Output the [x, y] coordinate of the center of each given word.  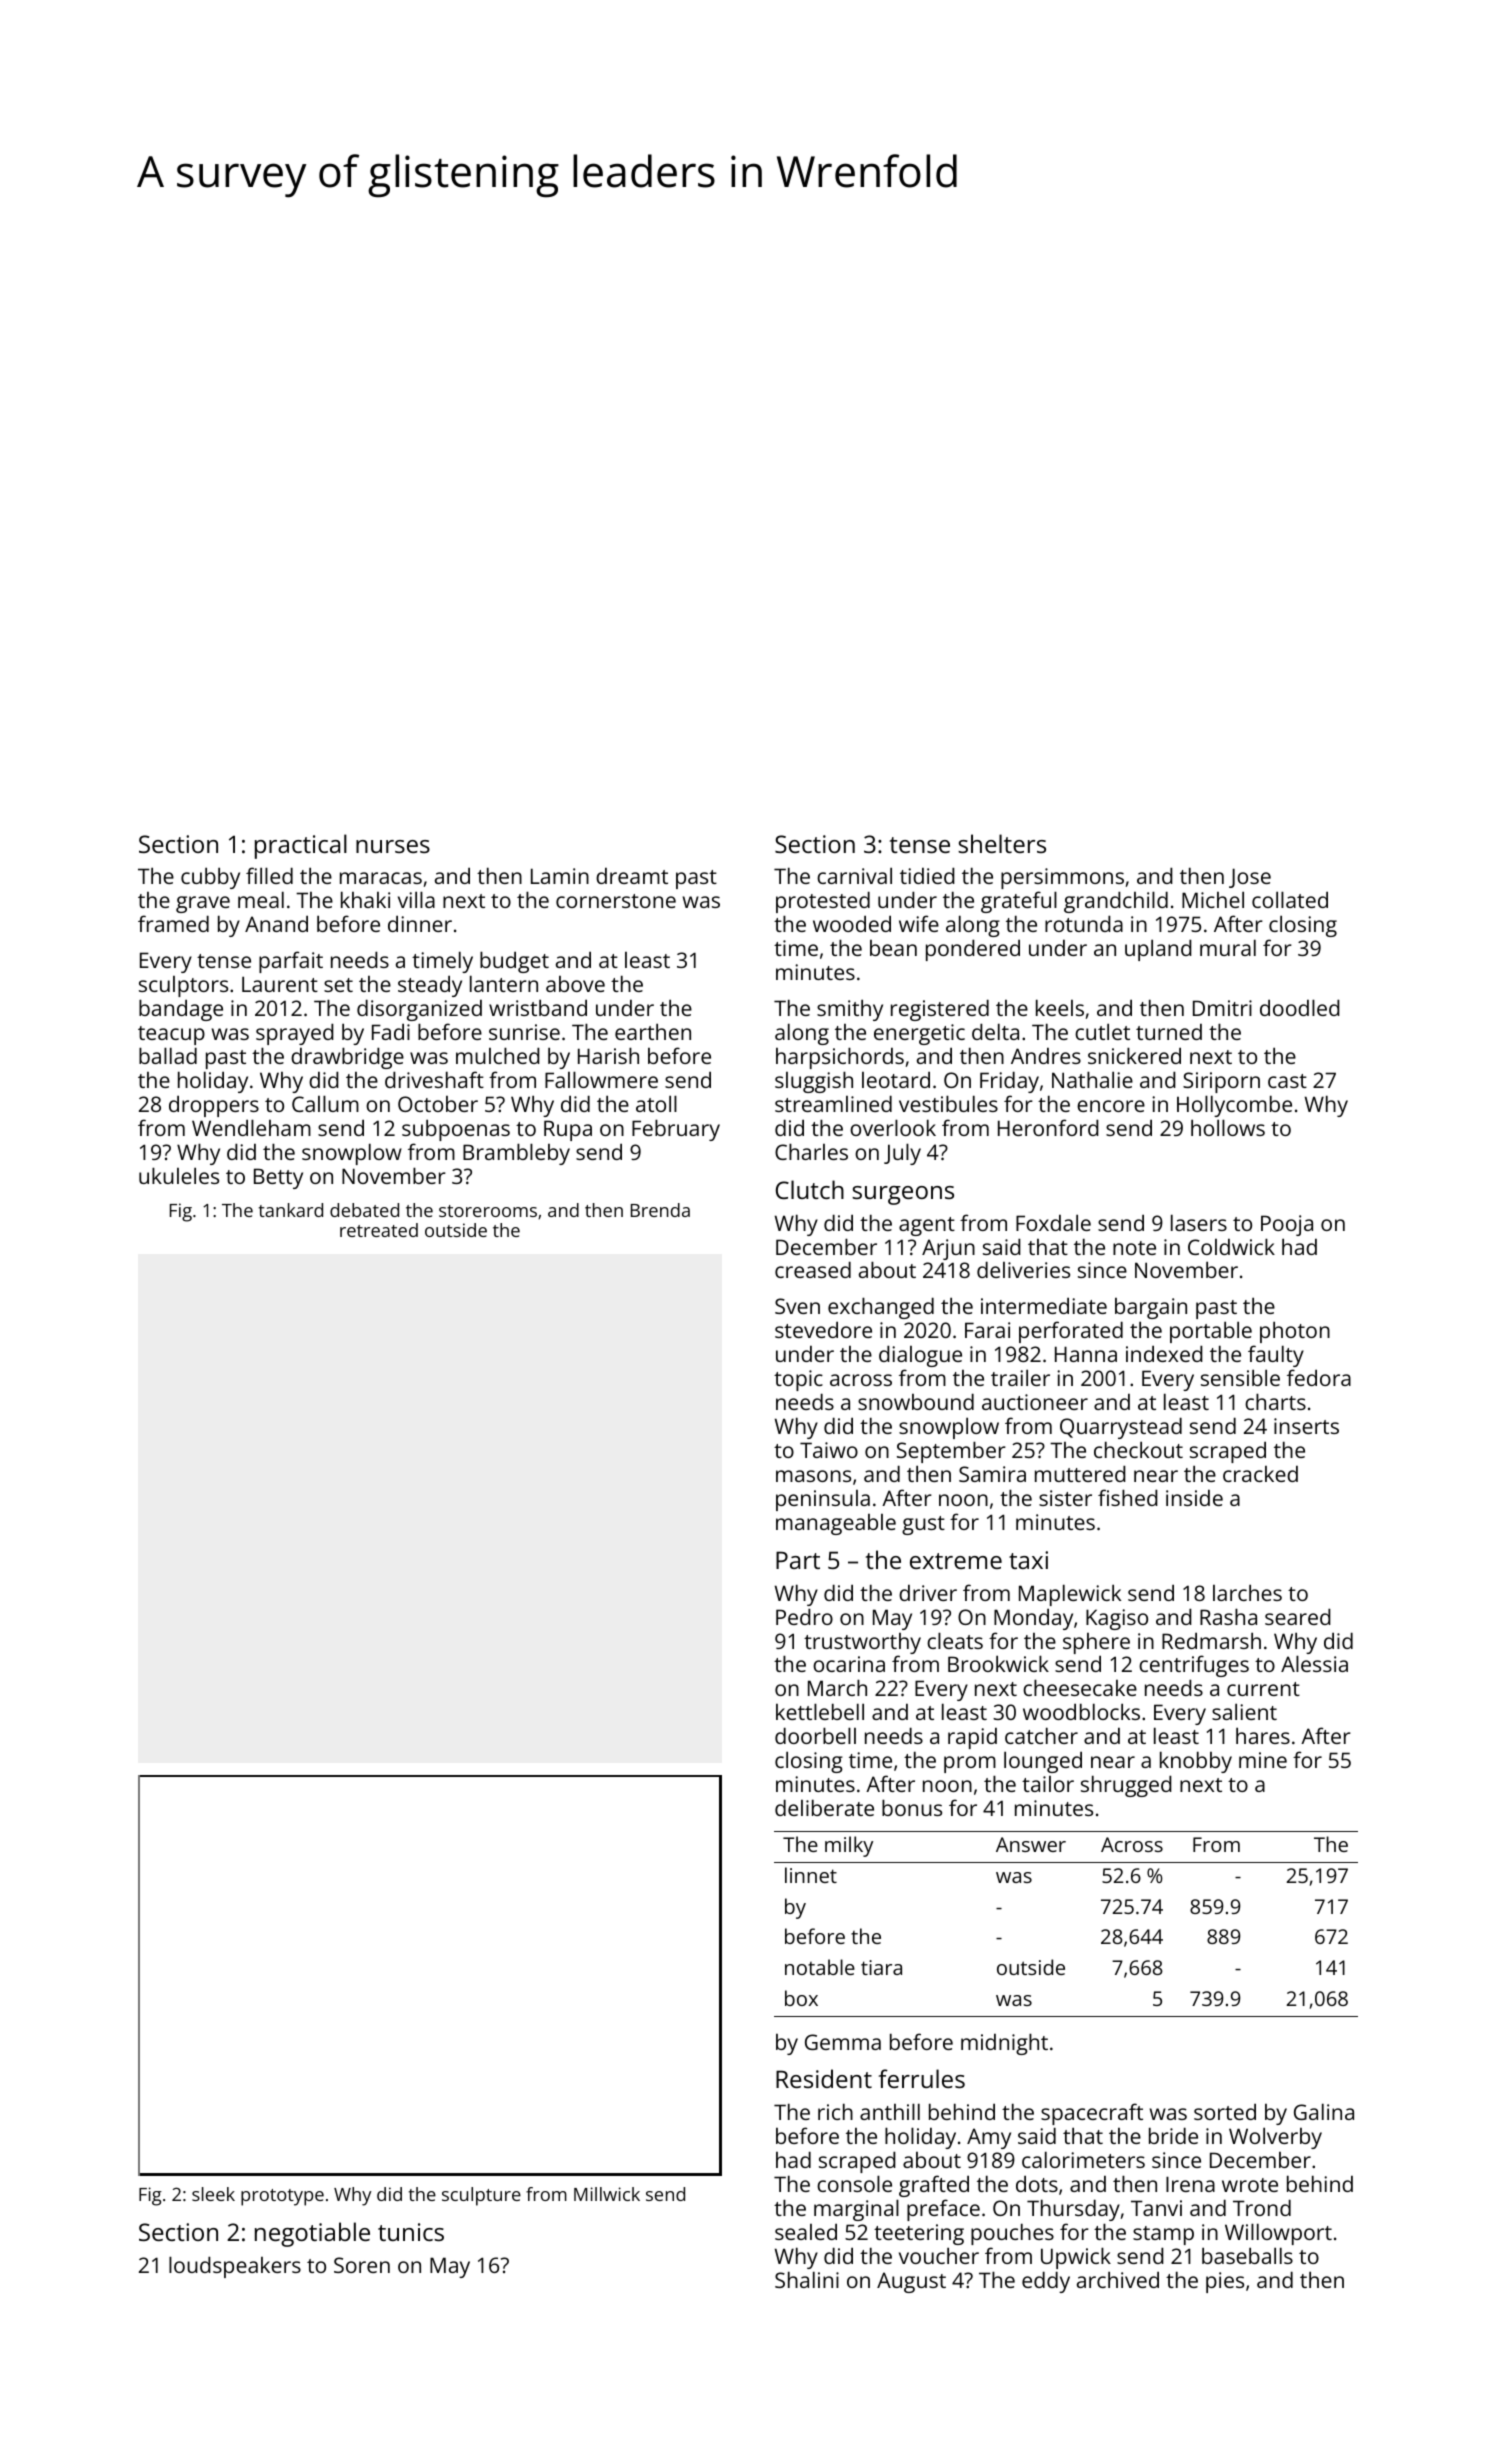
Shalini [807, 2279]
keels [1060, 1007]
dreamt [632, 876]
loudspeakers [235, 2267]
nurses [393, 846]
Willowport [1278, 2234]
